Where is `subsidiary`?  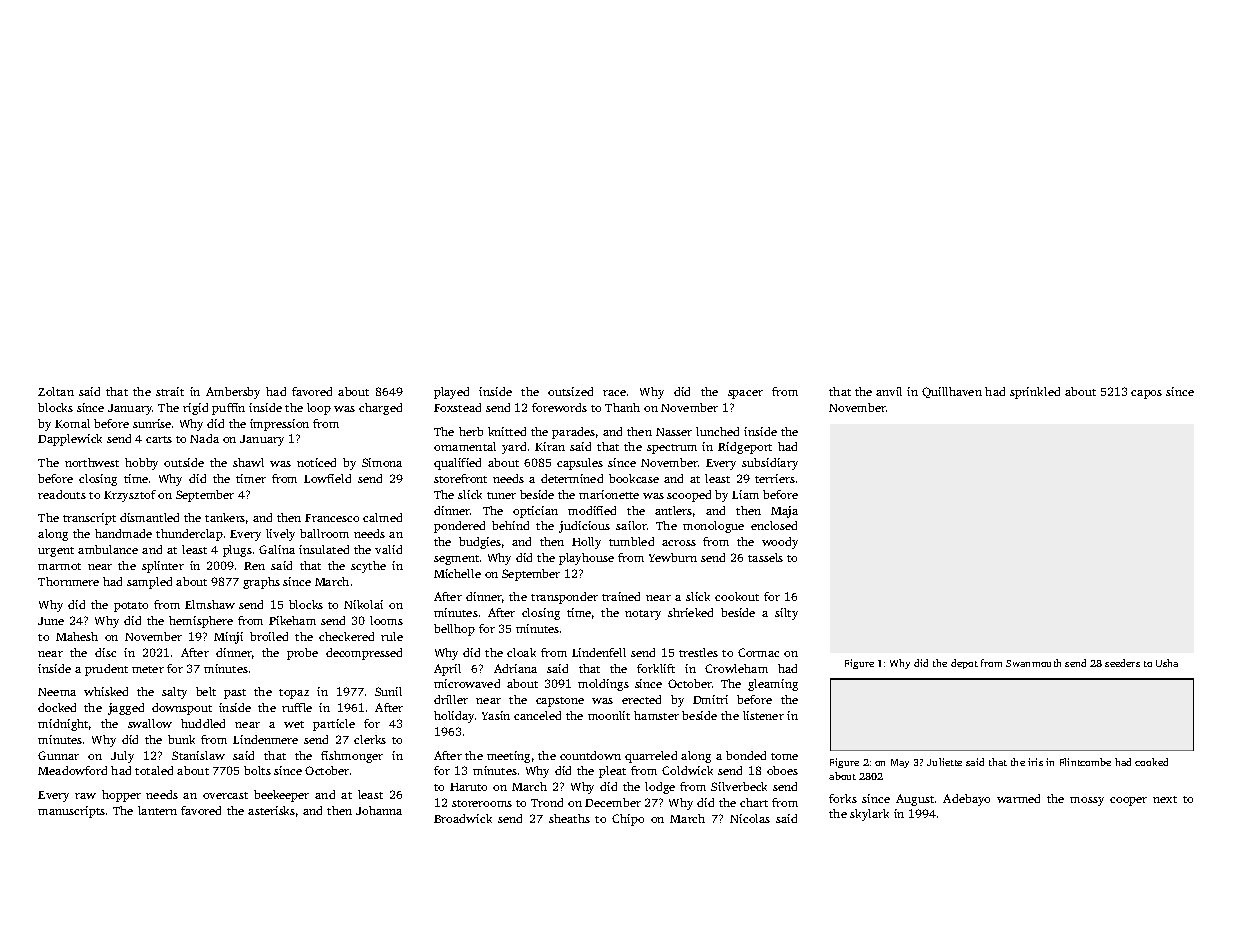 subsidiary is located at coordinates (770, 464).
